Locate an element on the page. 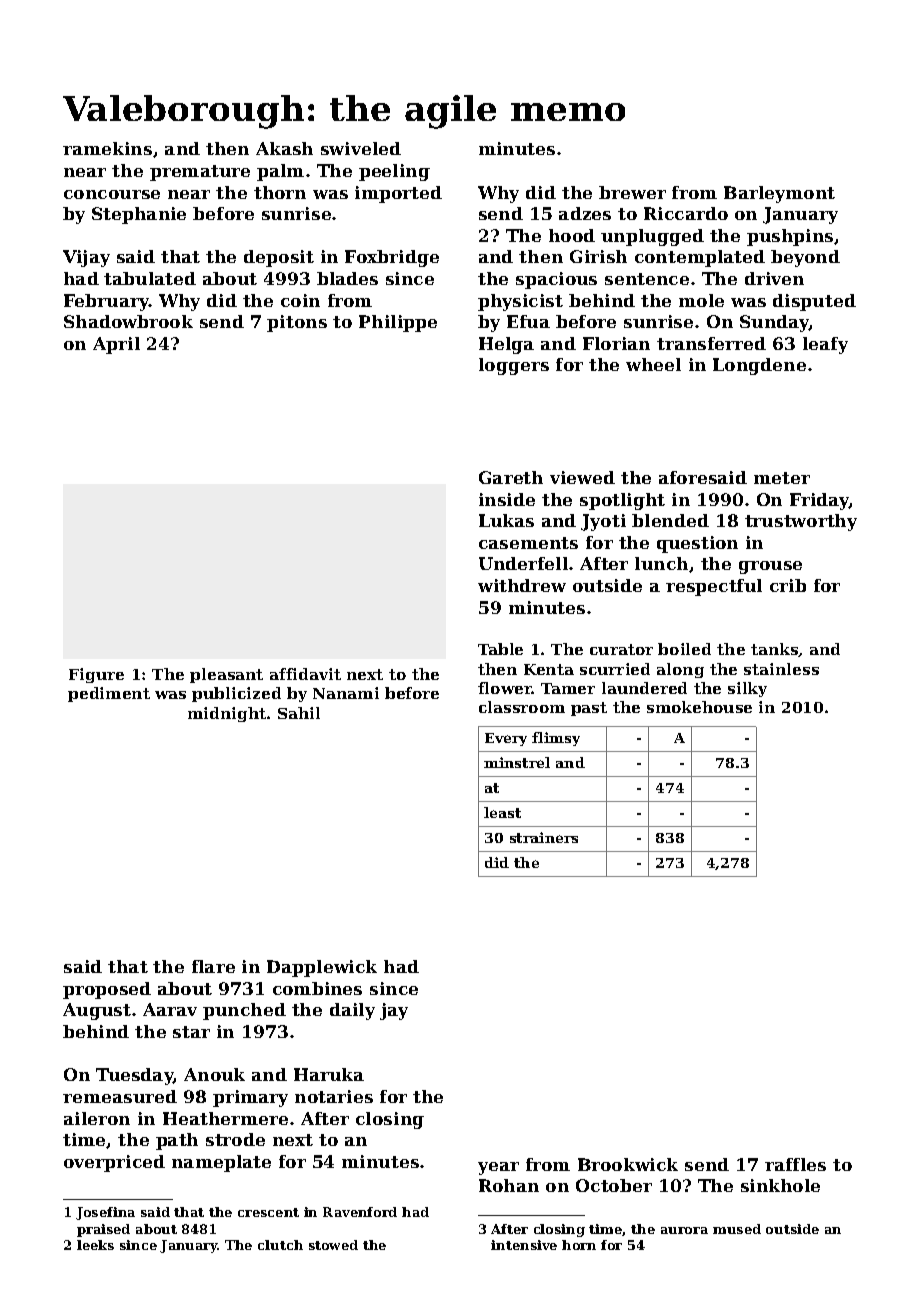 The height and width of the document is (1314, 924). path is located at coordinates (177, 1141).
